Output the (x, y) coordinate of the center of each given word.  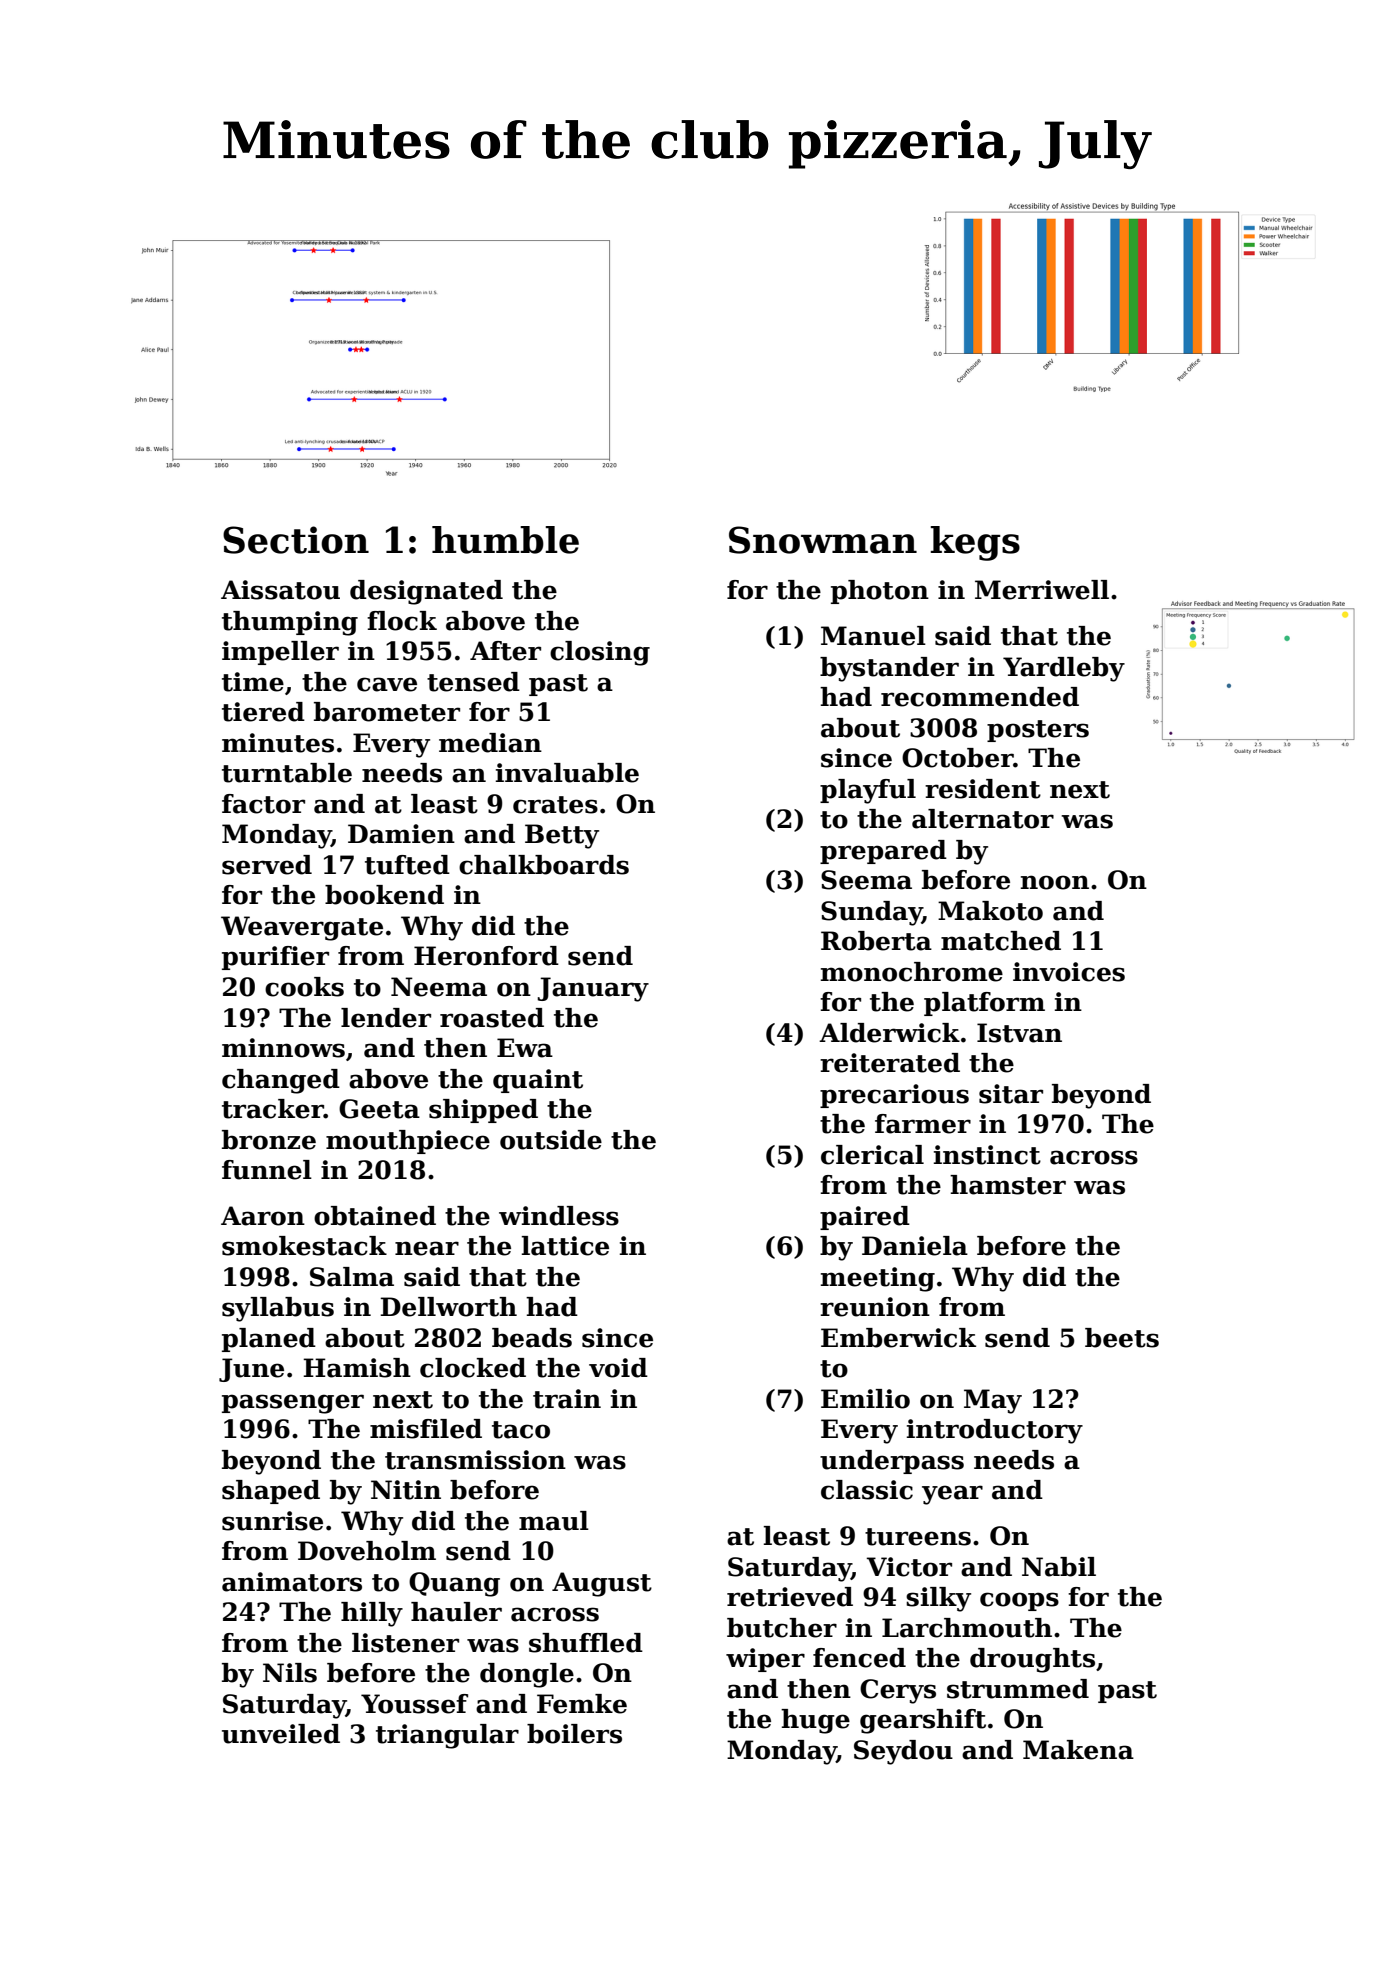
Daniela (915, 1246)
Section (296, 540)
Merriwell (1042, 590)
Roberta (876, 941)
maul (554, 1521)
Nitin (406, 1490)
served (267, 865)
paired (865, 1218)
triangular (447, 1736)
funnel (267, 1170)
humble (505, 540)
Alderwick (889, 1033)
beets (1122, 1338)
